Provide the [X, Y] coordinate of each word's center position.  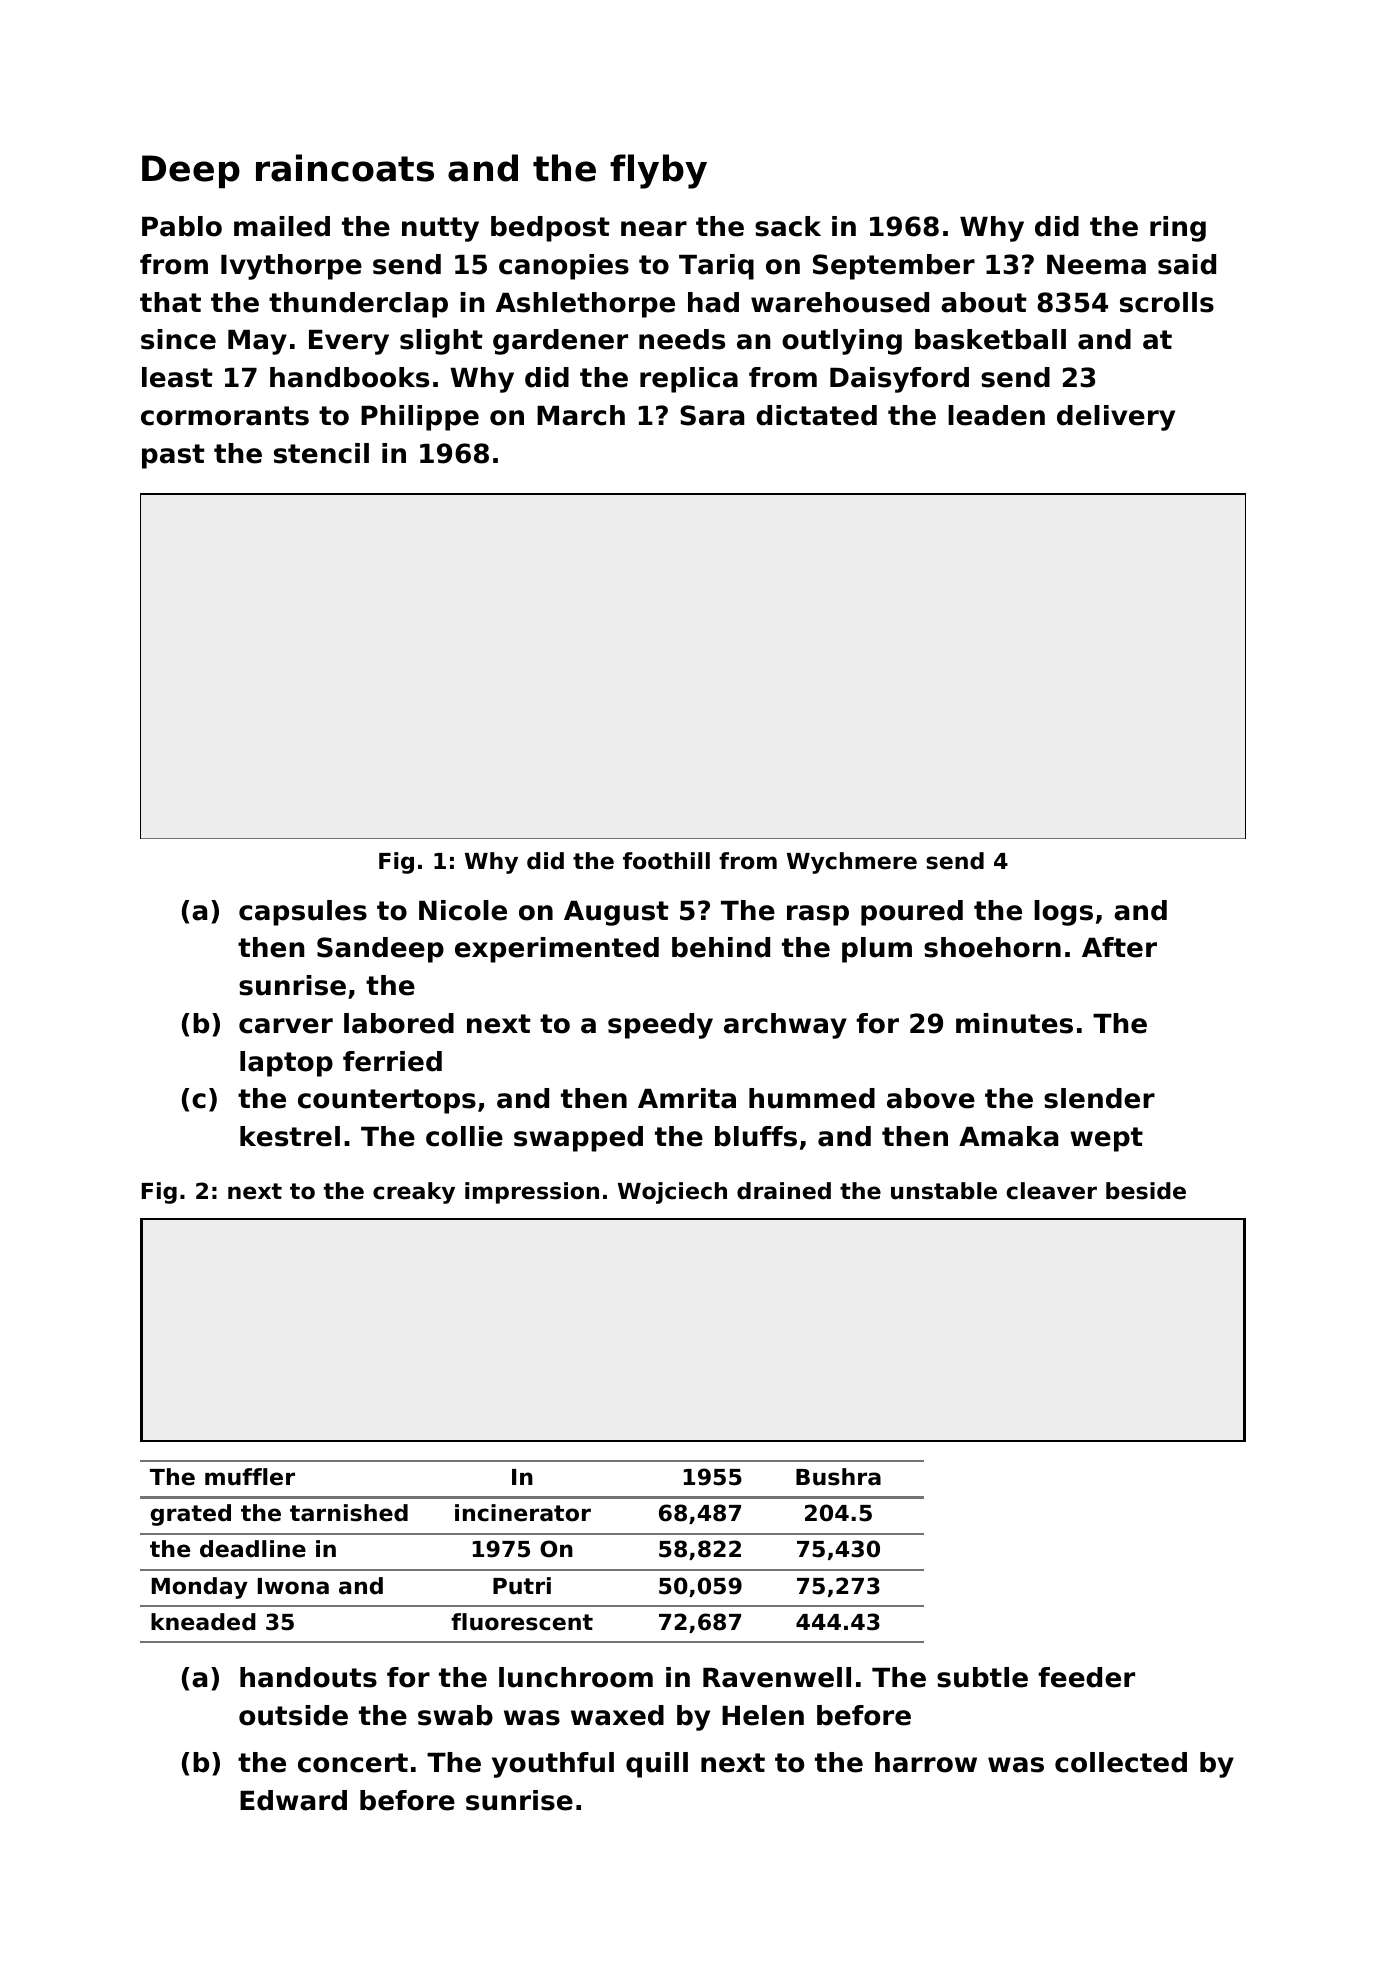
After [1119, 947]
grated [191, 1515]
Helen [763, 1715]
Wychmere [852, 863]
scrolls [1167, 302]
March [581, 415]
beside [1146, 1191]
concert [353, 1763]
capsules [303, 913]
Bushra [838, 1477]
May [257, 342]
